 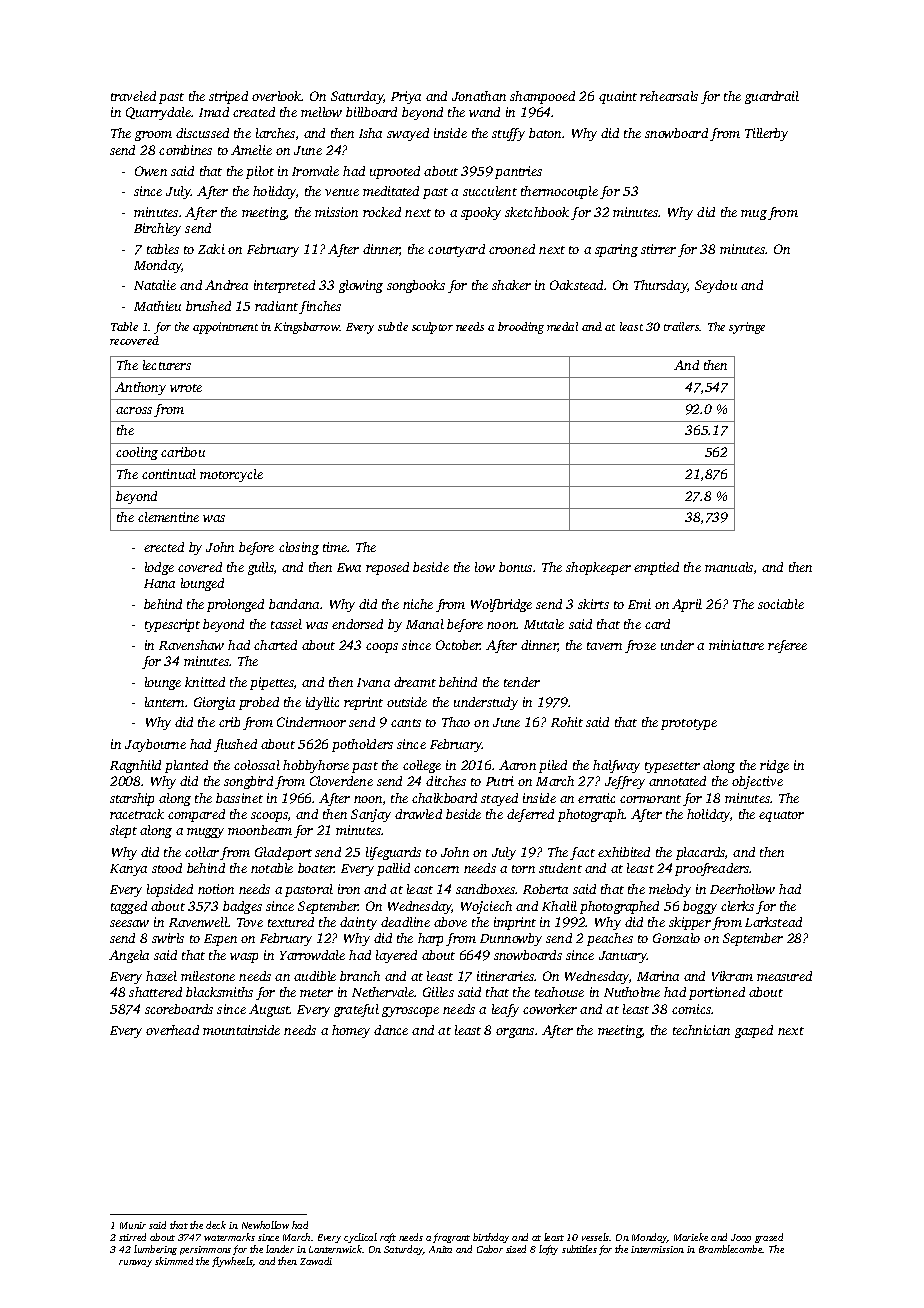 What do you see at coordinates (406, 97) in the image?
I see `Priya` at bounding box center [406, 97].
